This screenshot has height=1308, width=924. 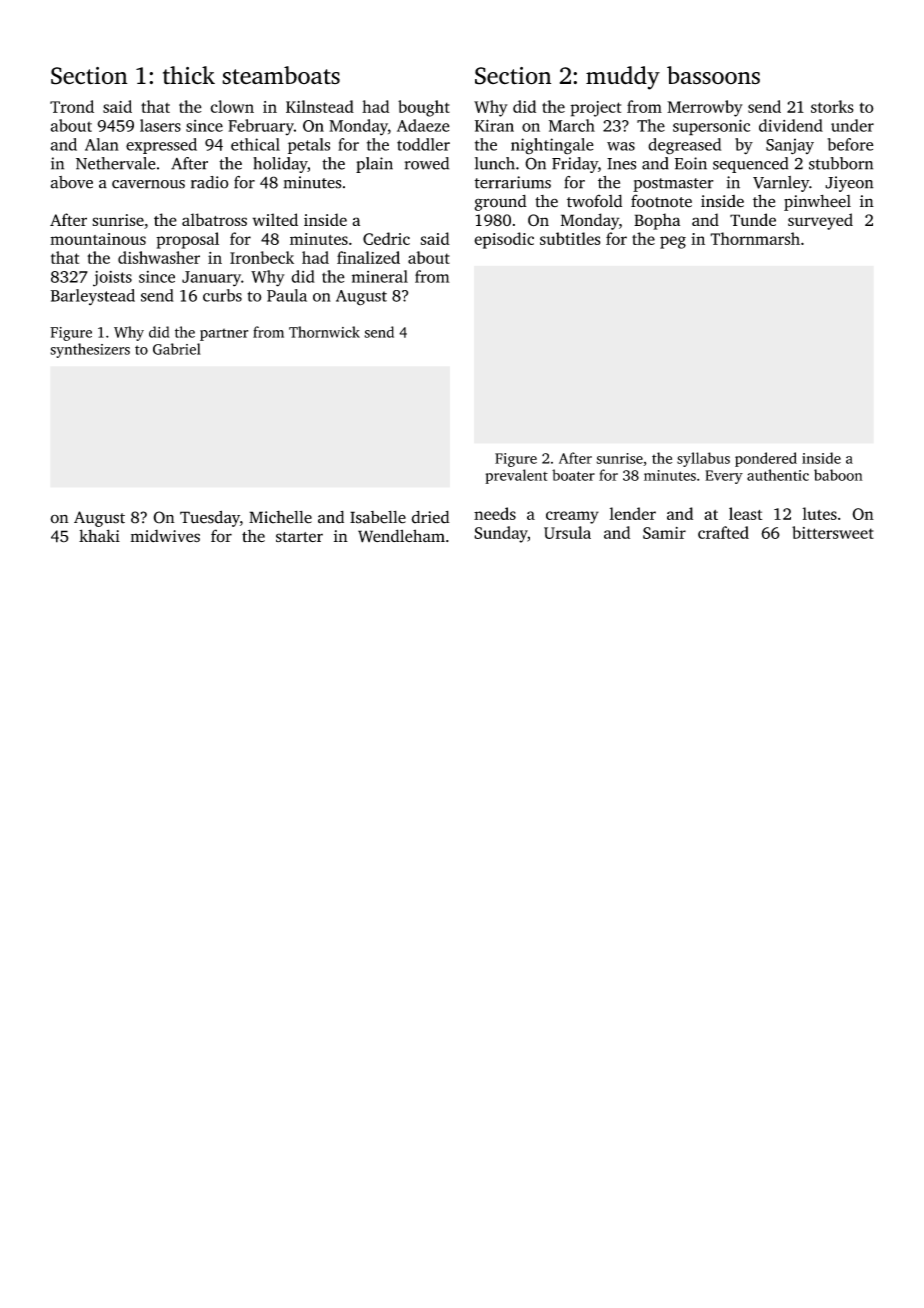 What do you see at coordinates (116, 163) in the screenshot?
I see `Nethervale` at bounding box center [116, 163].
